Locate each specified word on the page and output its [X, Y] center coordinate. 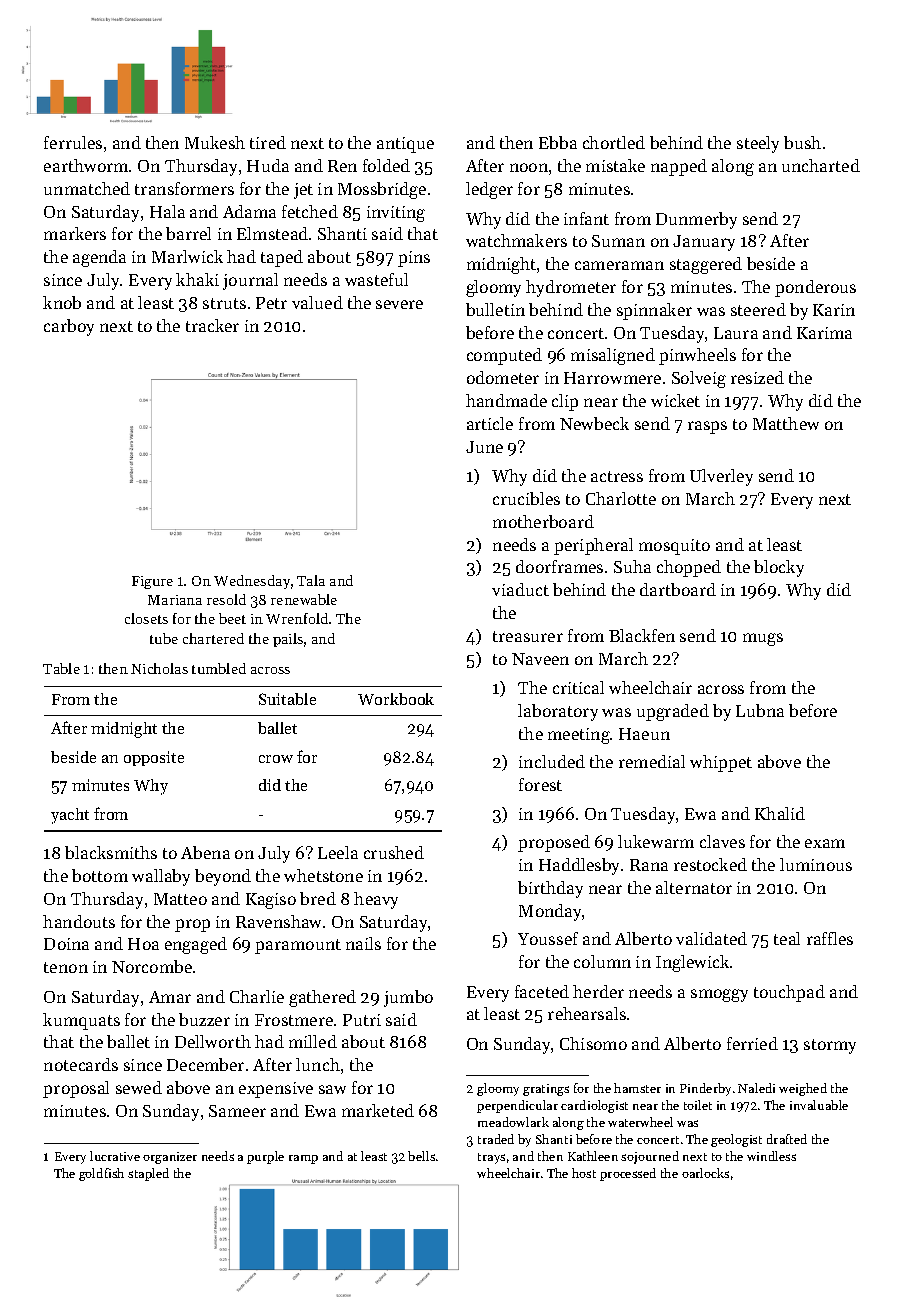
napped [679, 167]
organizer [170, 1158]
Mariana [175, 600]
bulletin [495, 309]
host [584, 1173]
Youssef [548, 938]
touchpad [789, 993]
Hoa [143, 944]
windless [771, 1156]
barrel [188, 233]
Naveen [540, 659]
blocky [779, 568]
